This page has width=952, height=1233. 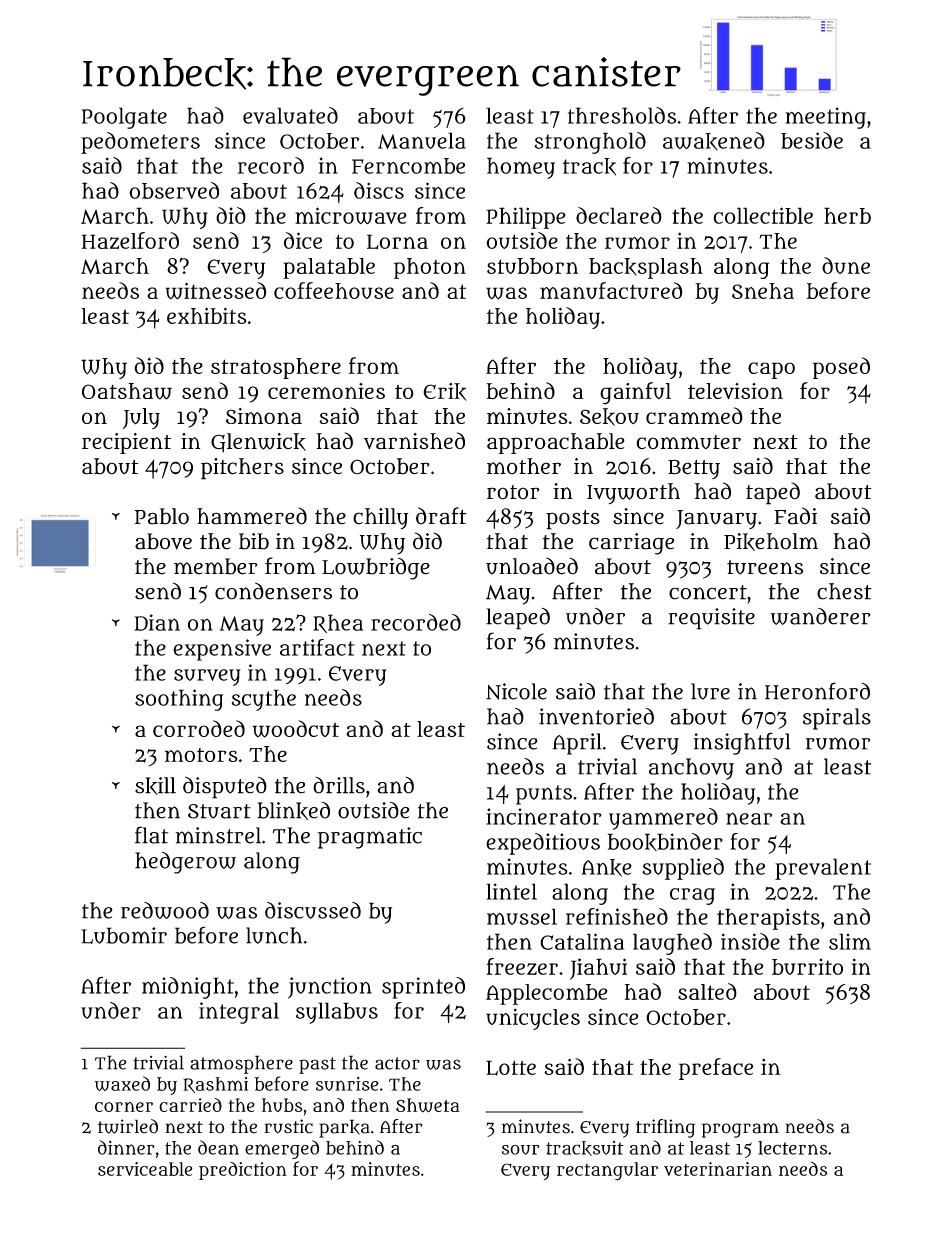 What do you see at coordinates (532, 566) in the page?
I see `unloaded` at bounding box center [532, 566].
